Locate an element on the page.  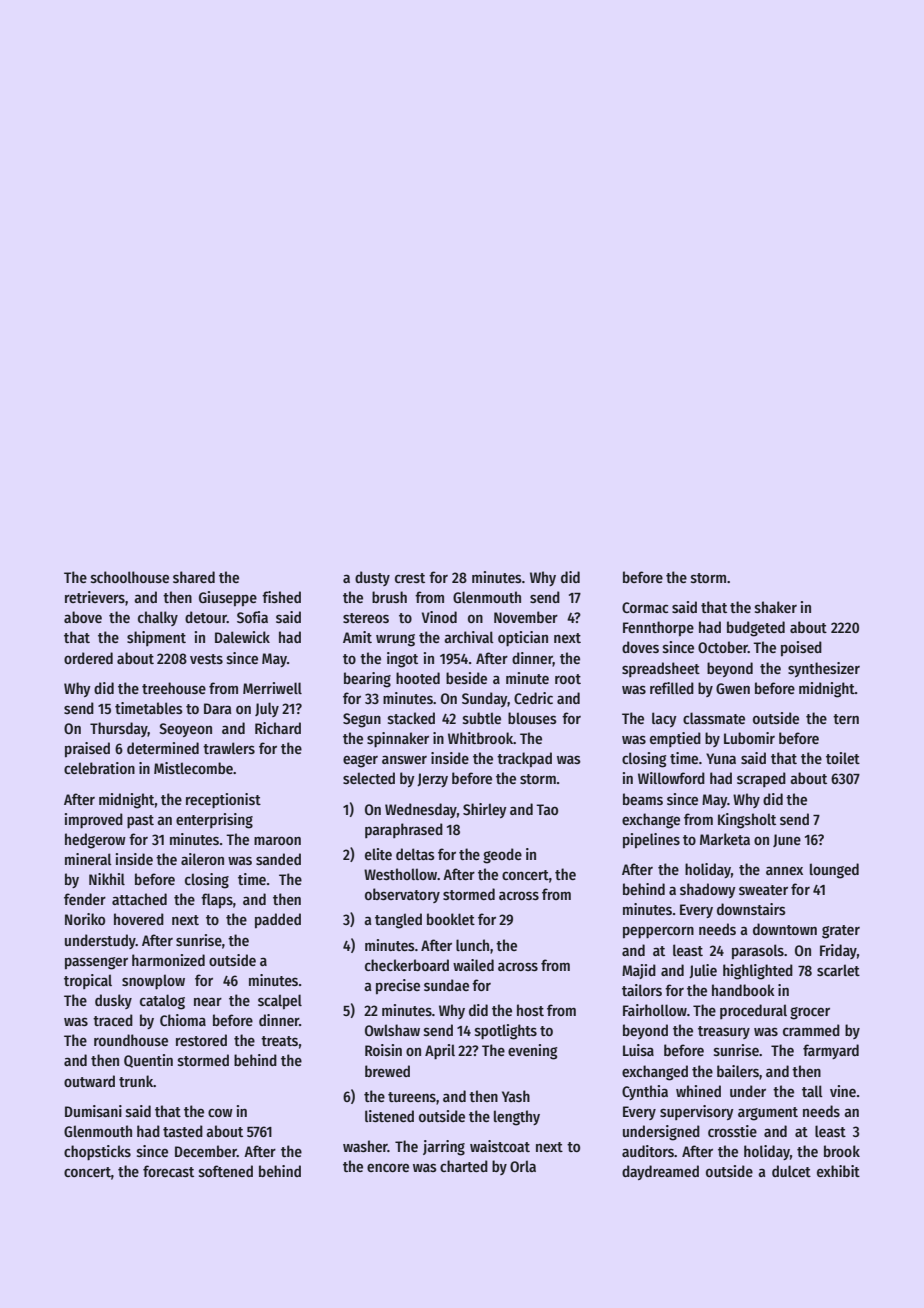
geode is located at coordinates (502, 856).
